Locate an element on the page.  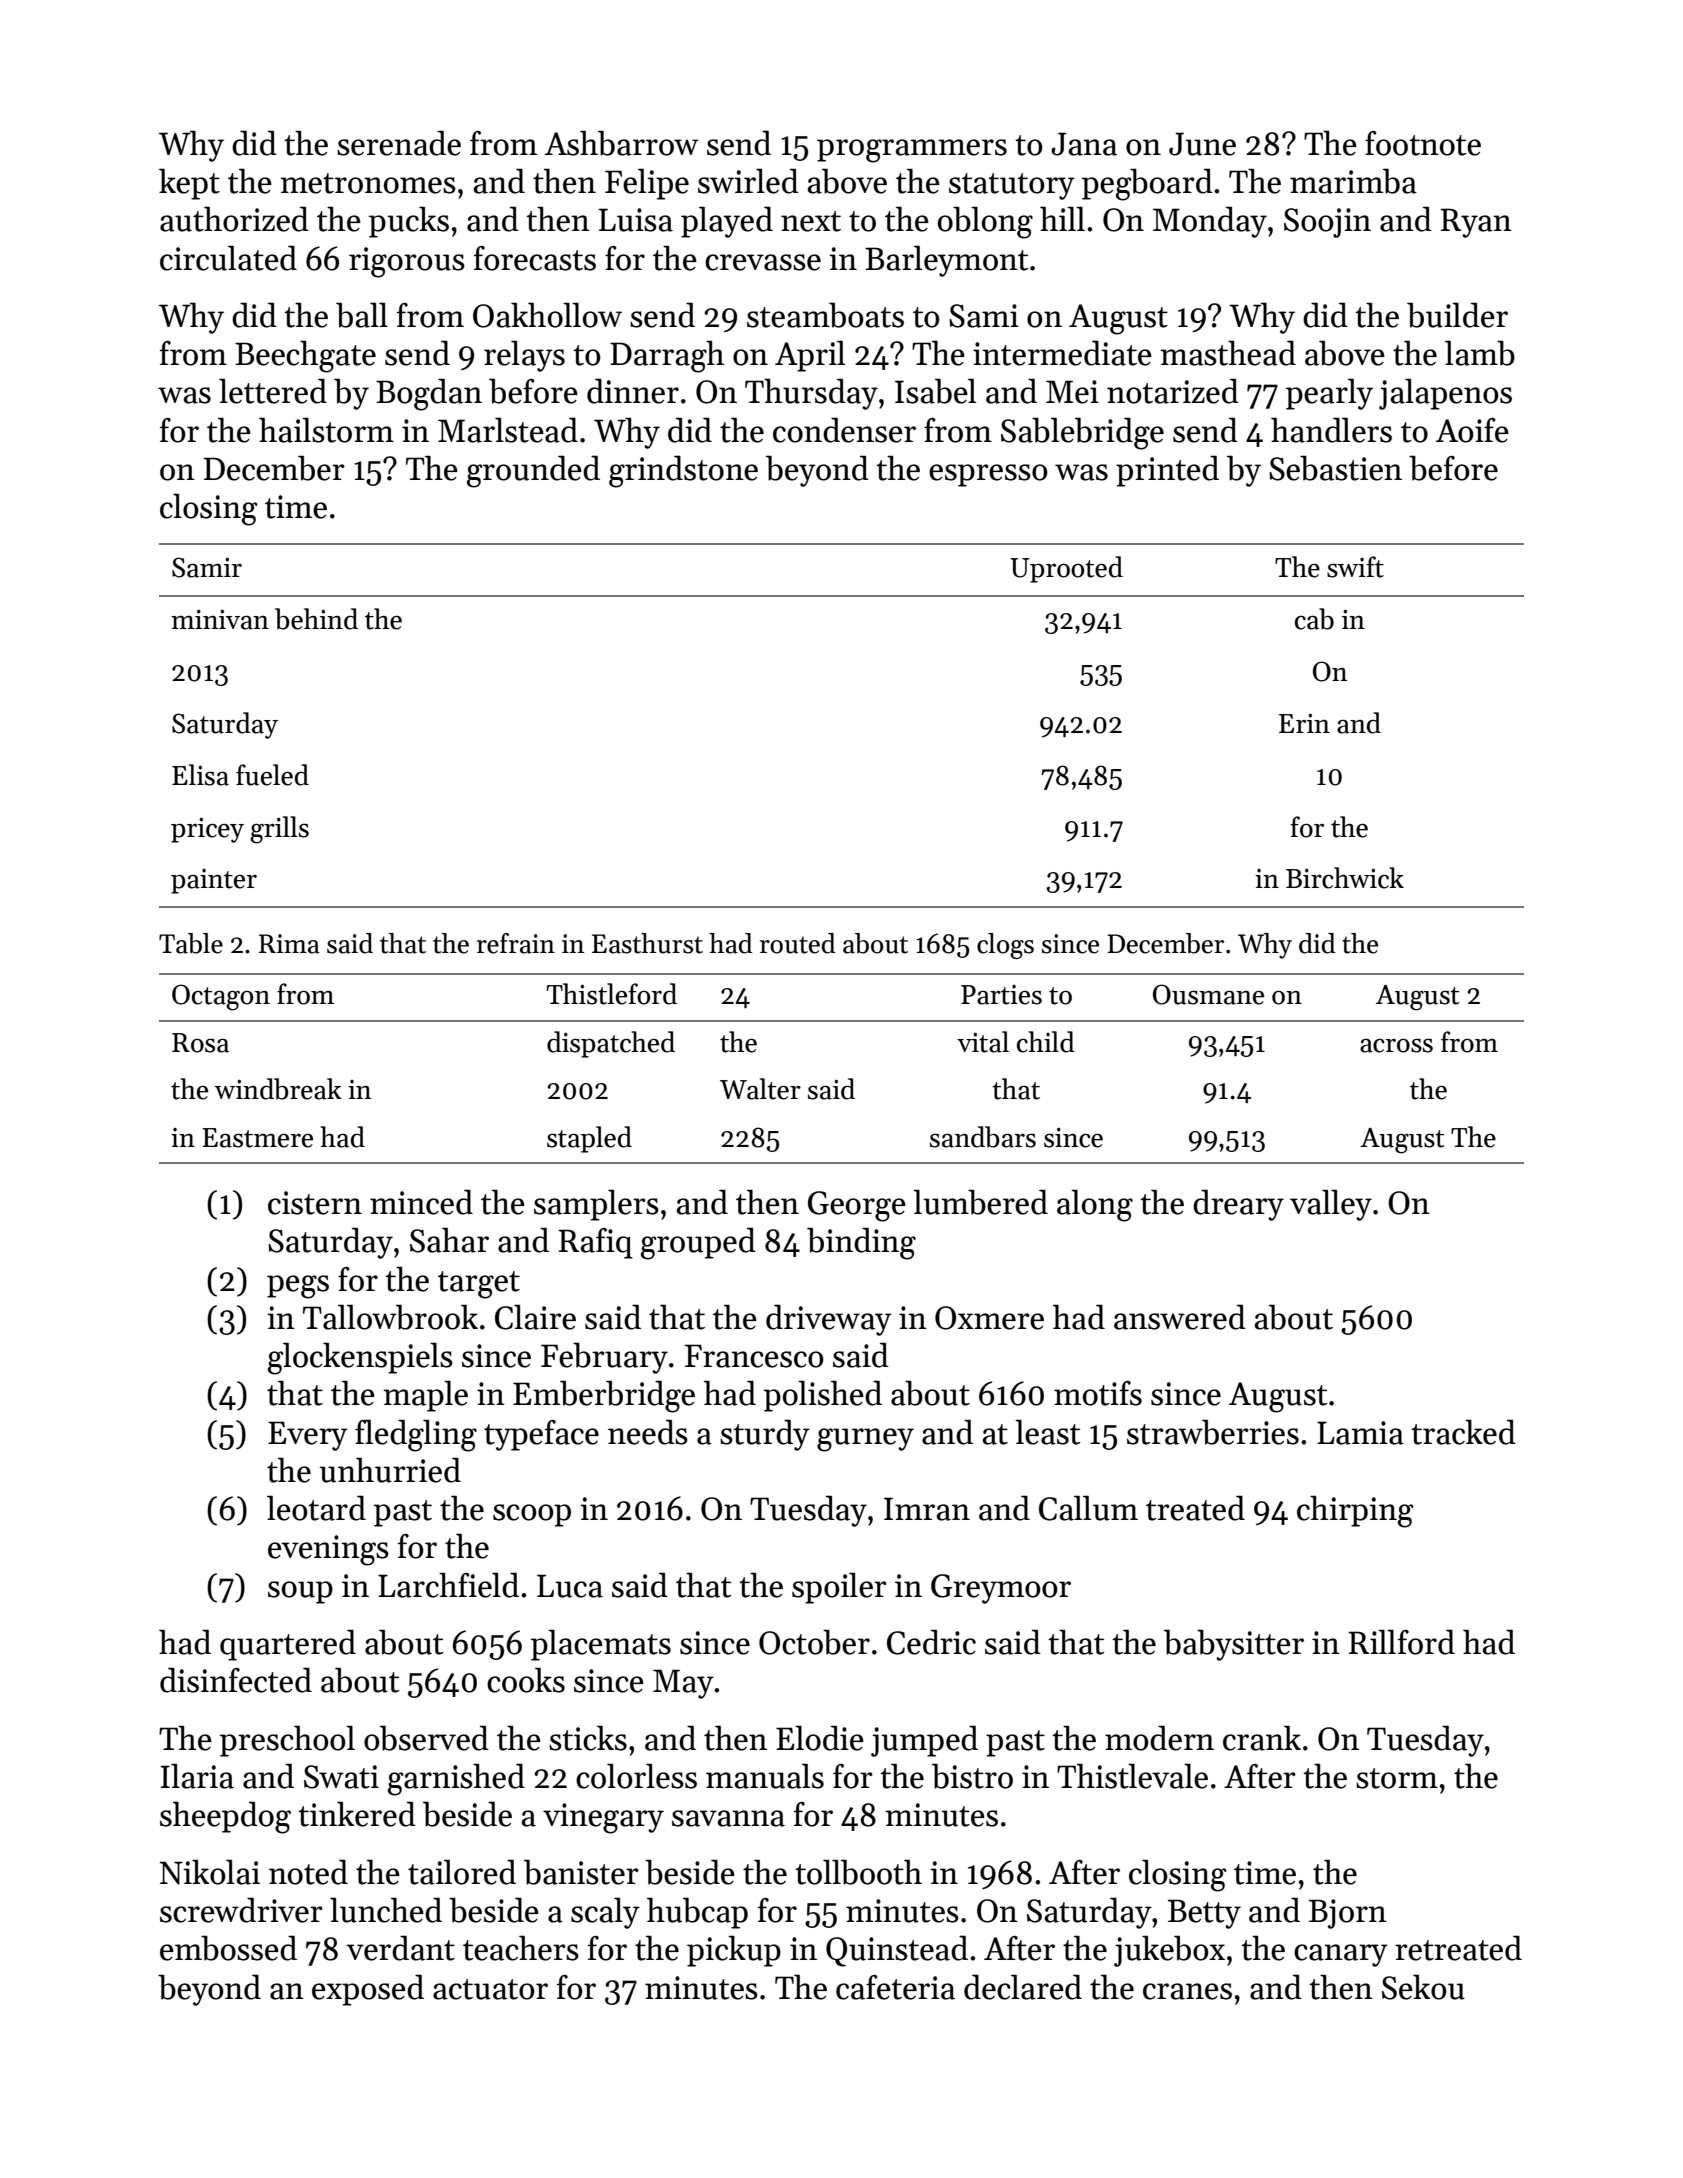
actuator is located at coordinates (490, 1989).
